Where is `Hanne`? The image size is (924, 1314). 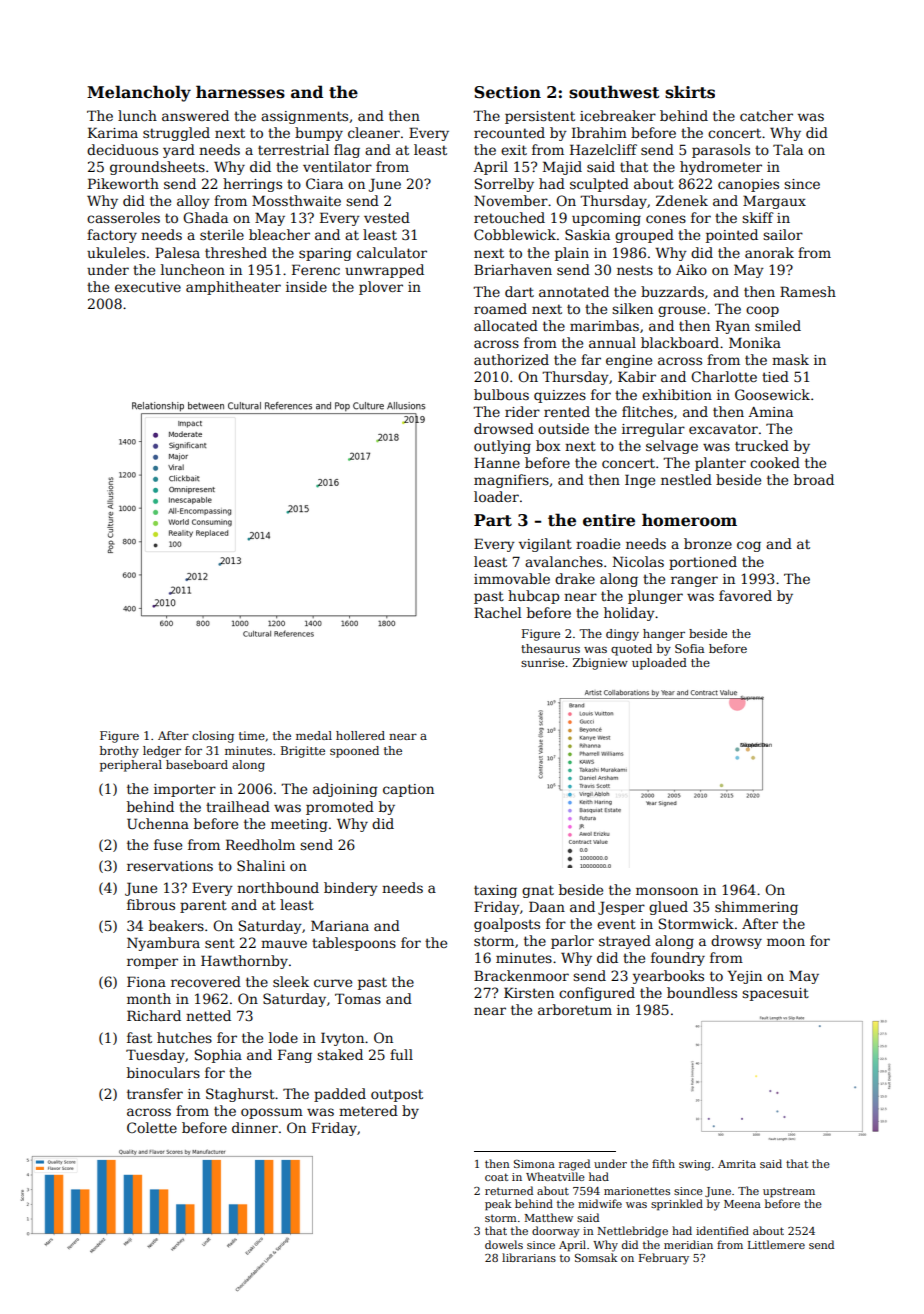 Hanne is located at coordinates (497, 462).
